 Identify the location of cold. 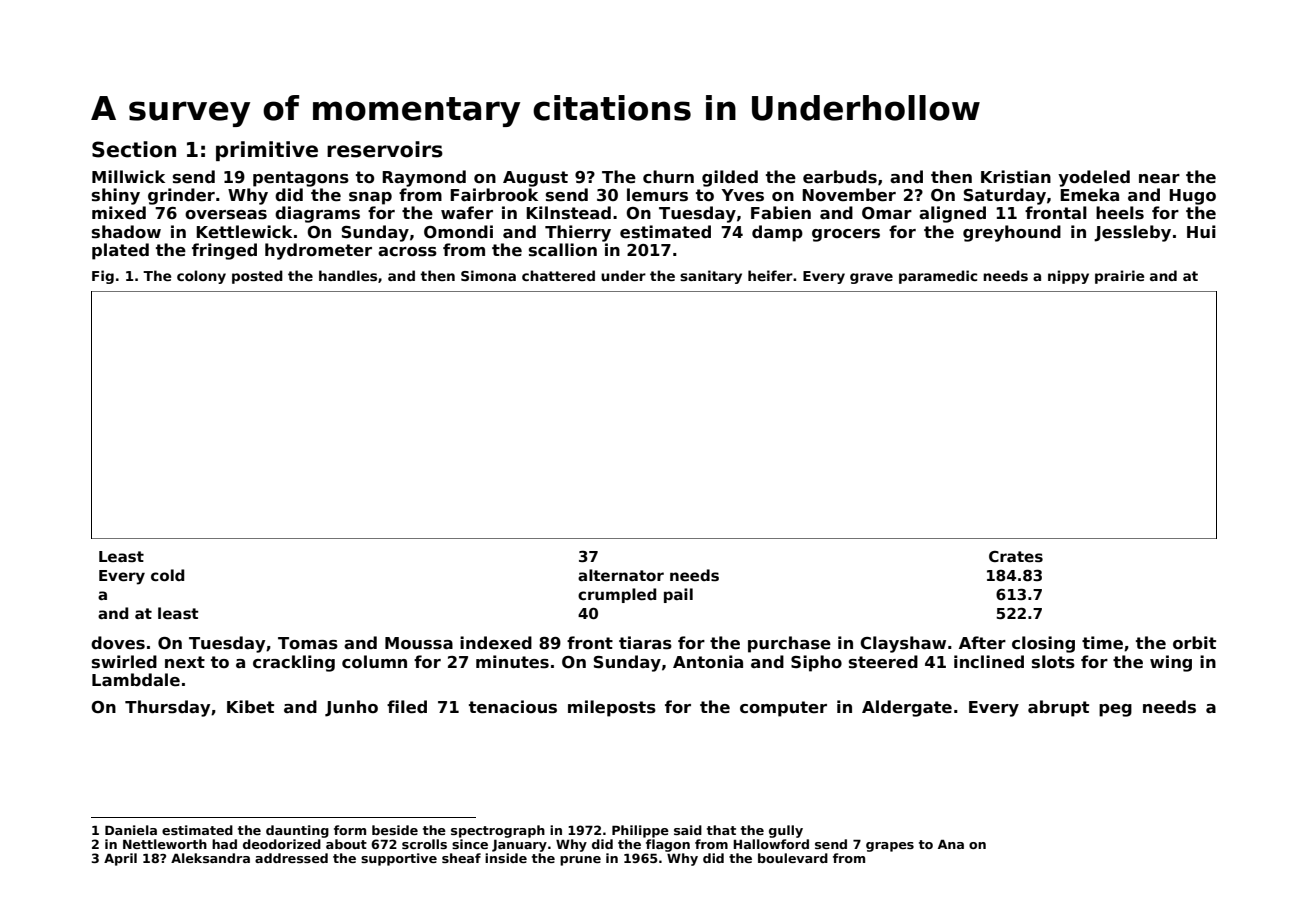
(167, 575).
